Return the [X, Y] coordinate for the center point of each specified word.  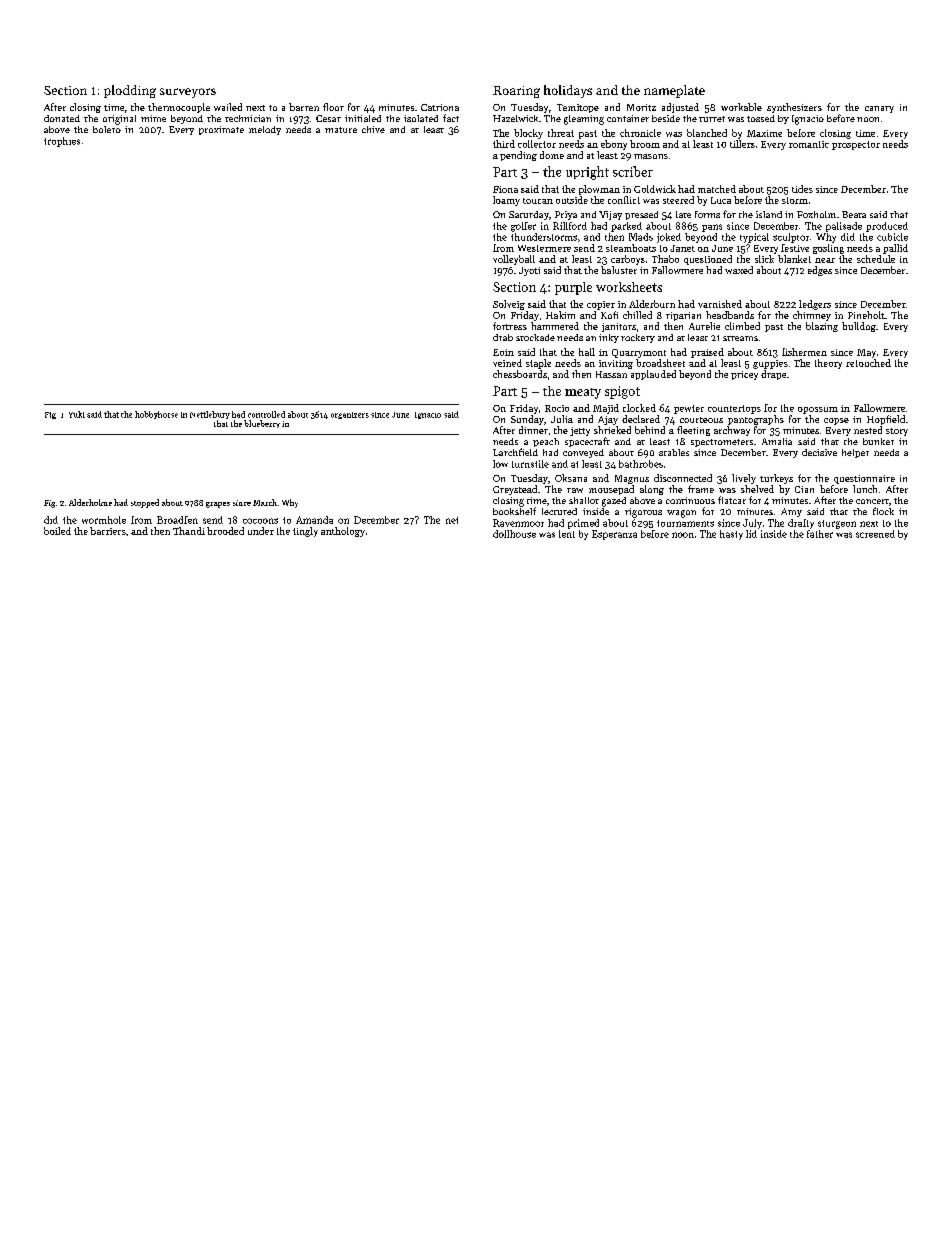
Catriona [440, 107]
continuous [690, 500]
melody [265, 130]
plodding [130, 91]
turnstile [530, 464]
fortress [510, 326]
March [265, 502]
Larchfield [515, 452]
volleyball [514, 260]
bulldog [859, 327]
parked [626, 227]
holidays [568, 91]
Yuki [77, 414]
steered [678, 200]
